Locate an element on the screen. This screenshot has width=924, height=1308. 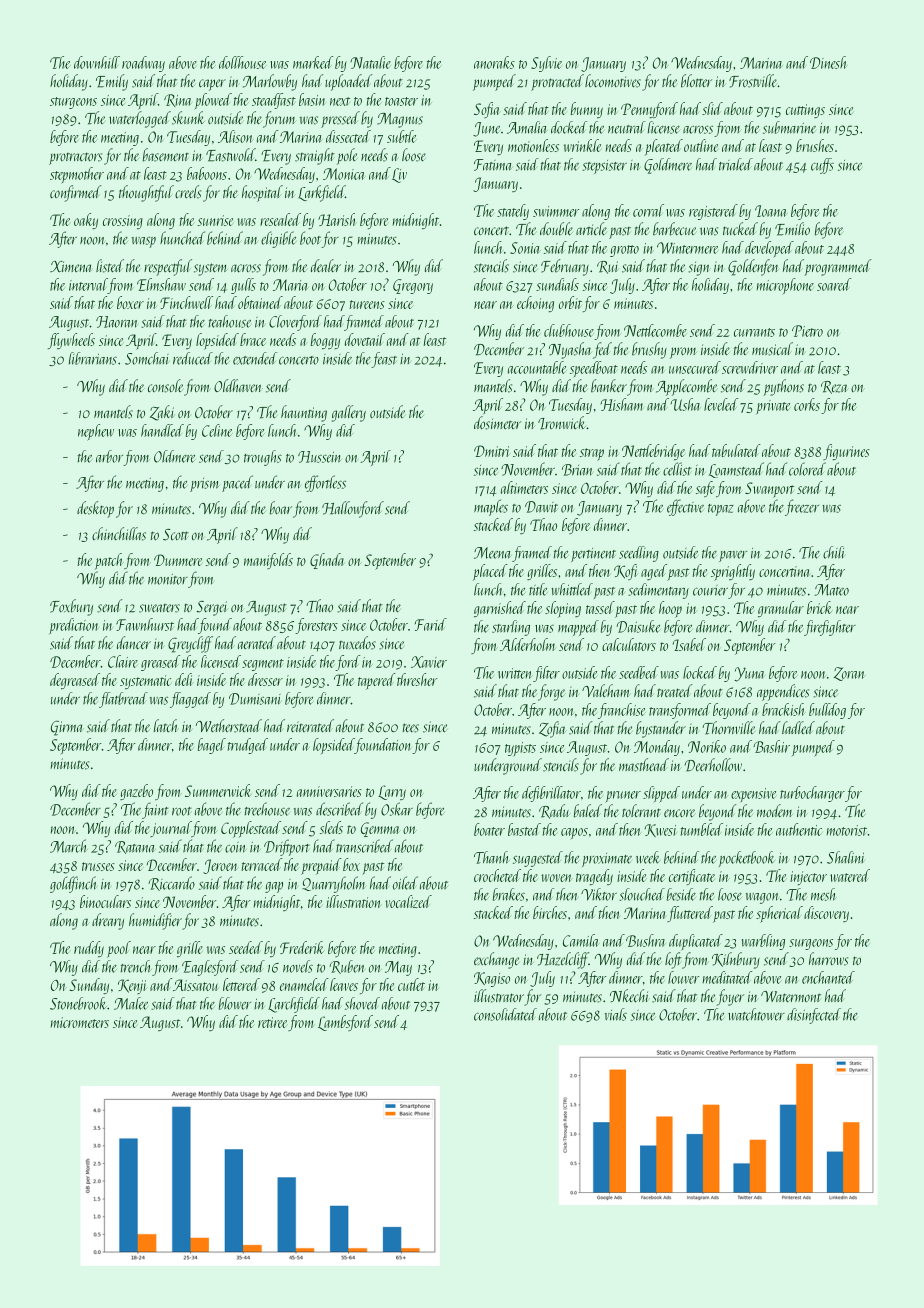
illustration is located at coordinates (353, 901).
